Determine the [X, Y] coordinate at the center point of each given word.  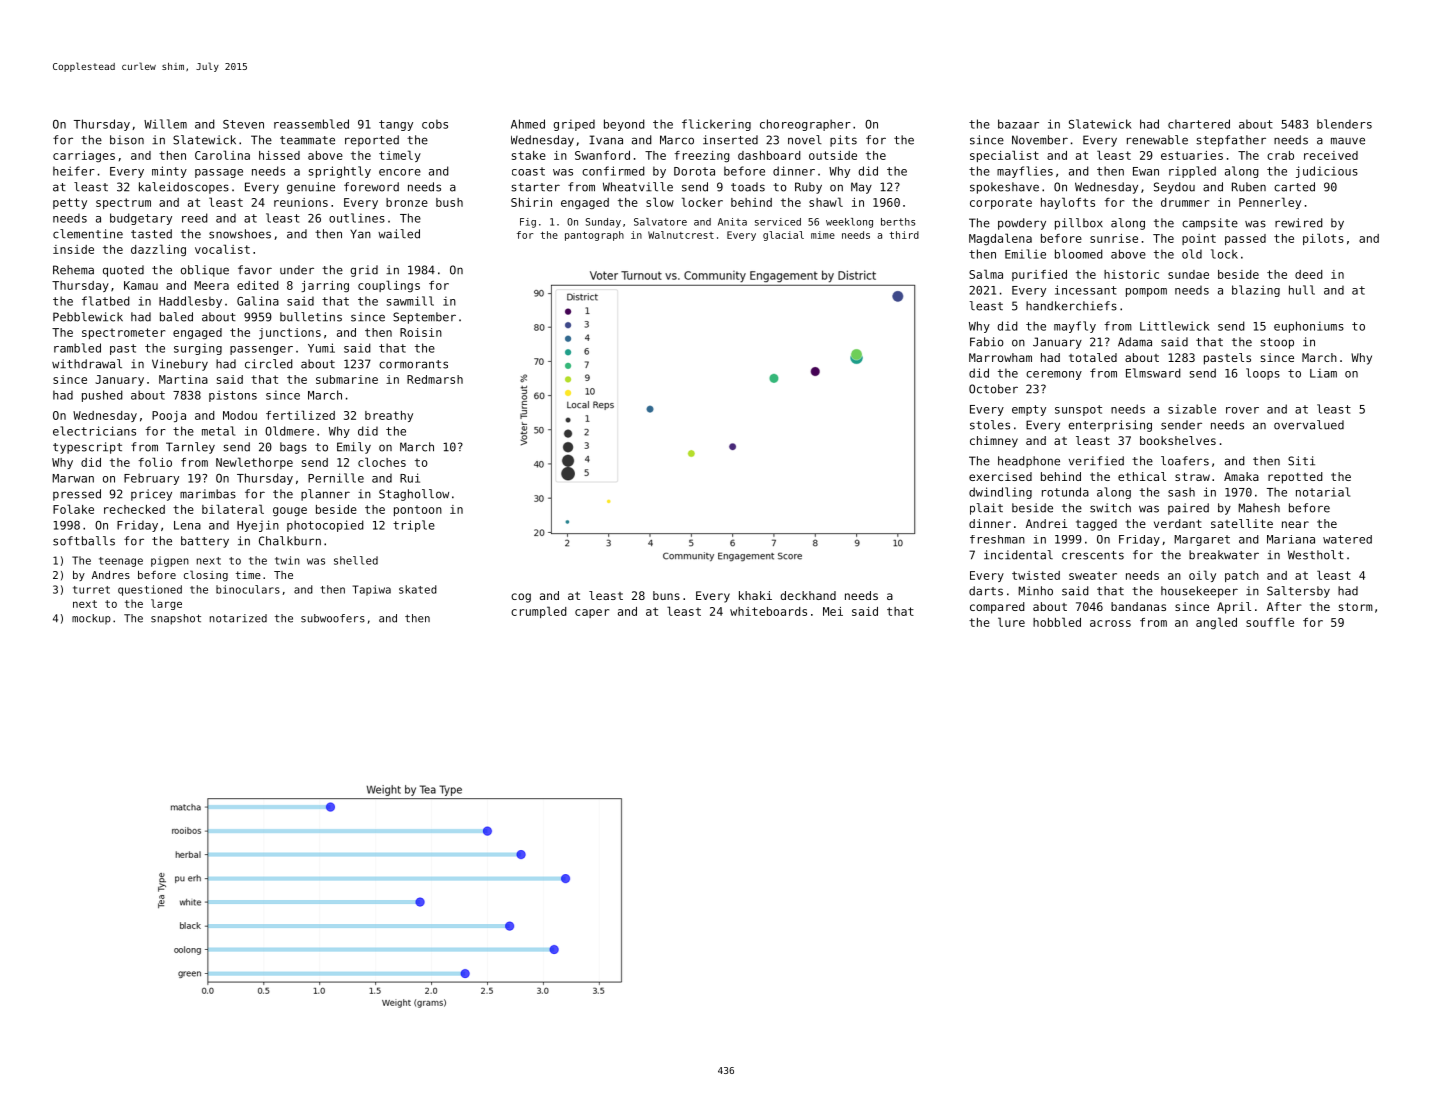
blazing [1256, 291]
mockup [91, 619]
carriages [84, 156]
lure [1011, 622]
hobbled [1057, 622]
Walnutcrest [681, 235]
